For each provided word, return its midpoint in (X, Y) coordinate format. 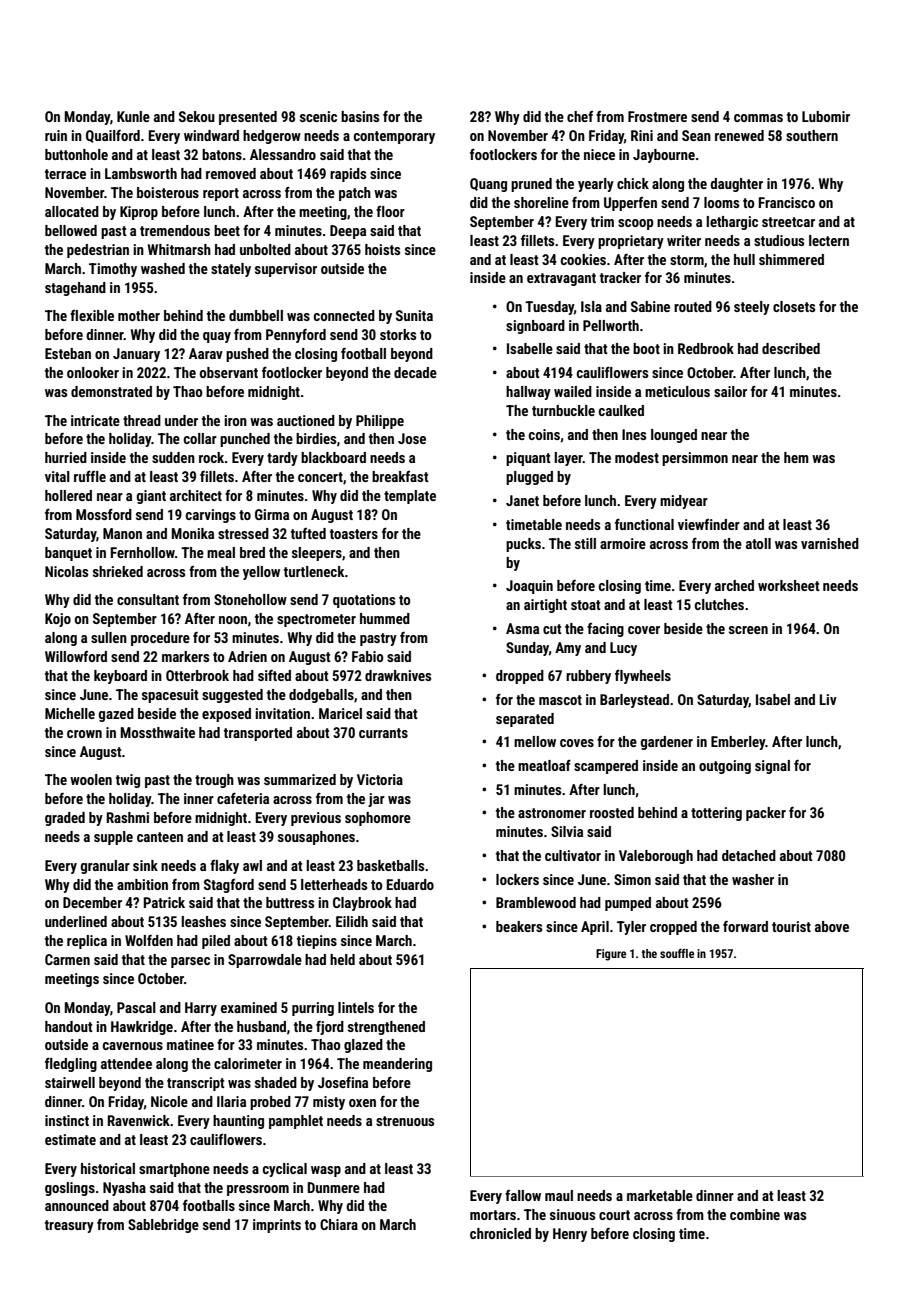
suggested (232, 696)
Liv (828, 699)
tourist (791, 926)
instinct (67, 1120)
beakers (519, 926)
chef (580, 116)
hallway (528, 393)
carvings (211, 516)
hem (796, 457)
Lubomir (826, 116)
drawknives (398, 675)
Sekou (197, 116)
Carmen (67, 959)
